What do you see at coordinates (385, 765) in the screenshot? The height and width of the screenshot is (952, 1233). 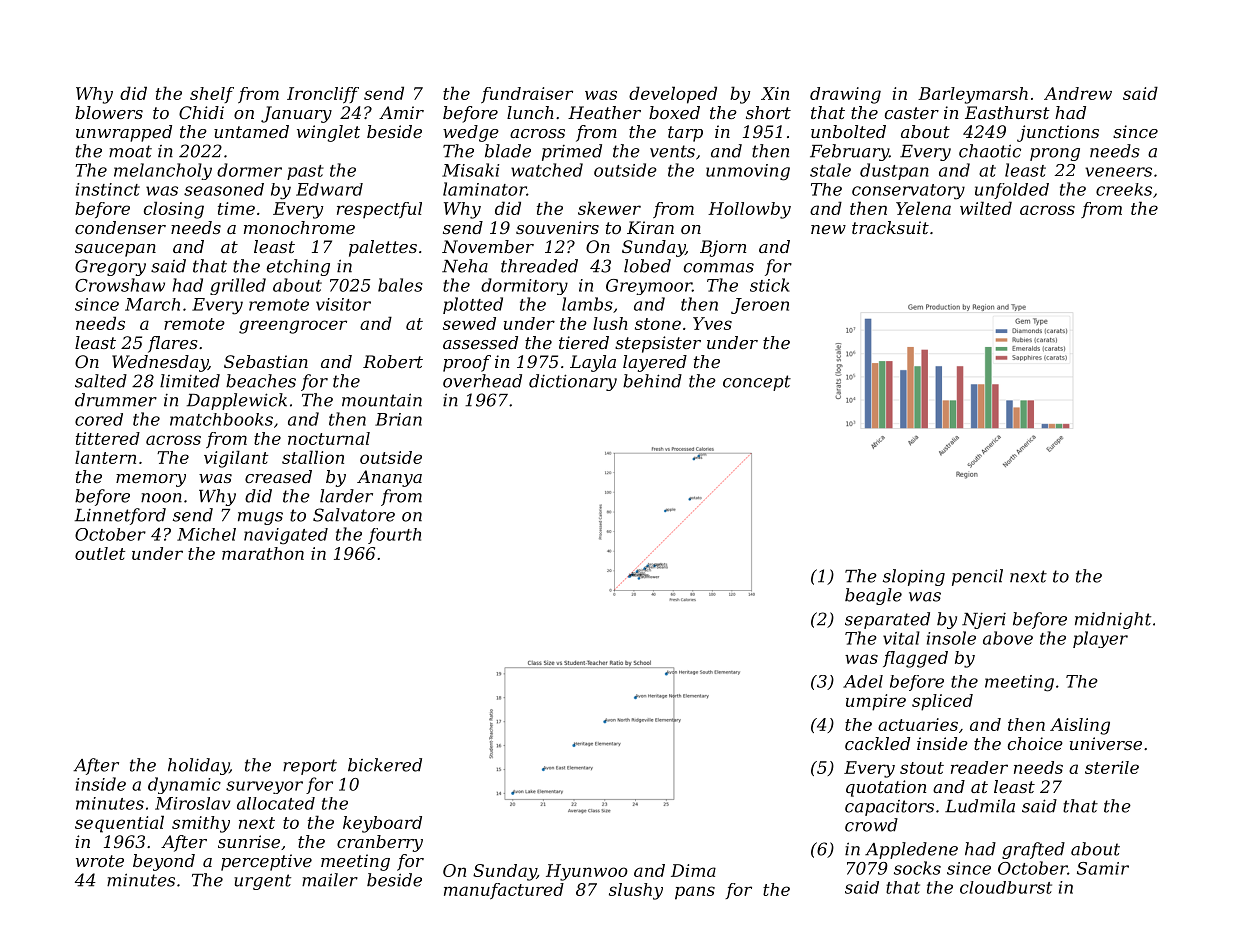 I see `bickered` at bounding box center [385, 765].
